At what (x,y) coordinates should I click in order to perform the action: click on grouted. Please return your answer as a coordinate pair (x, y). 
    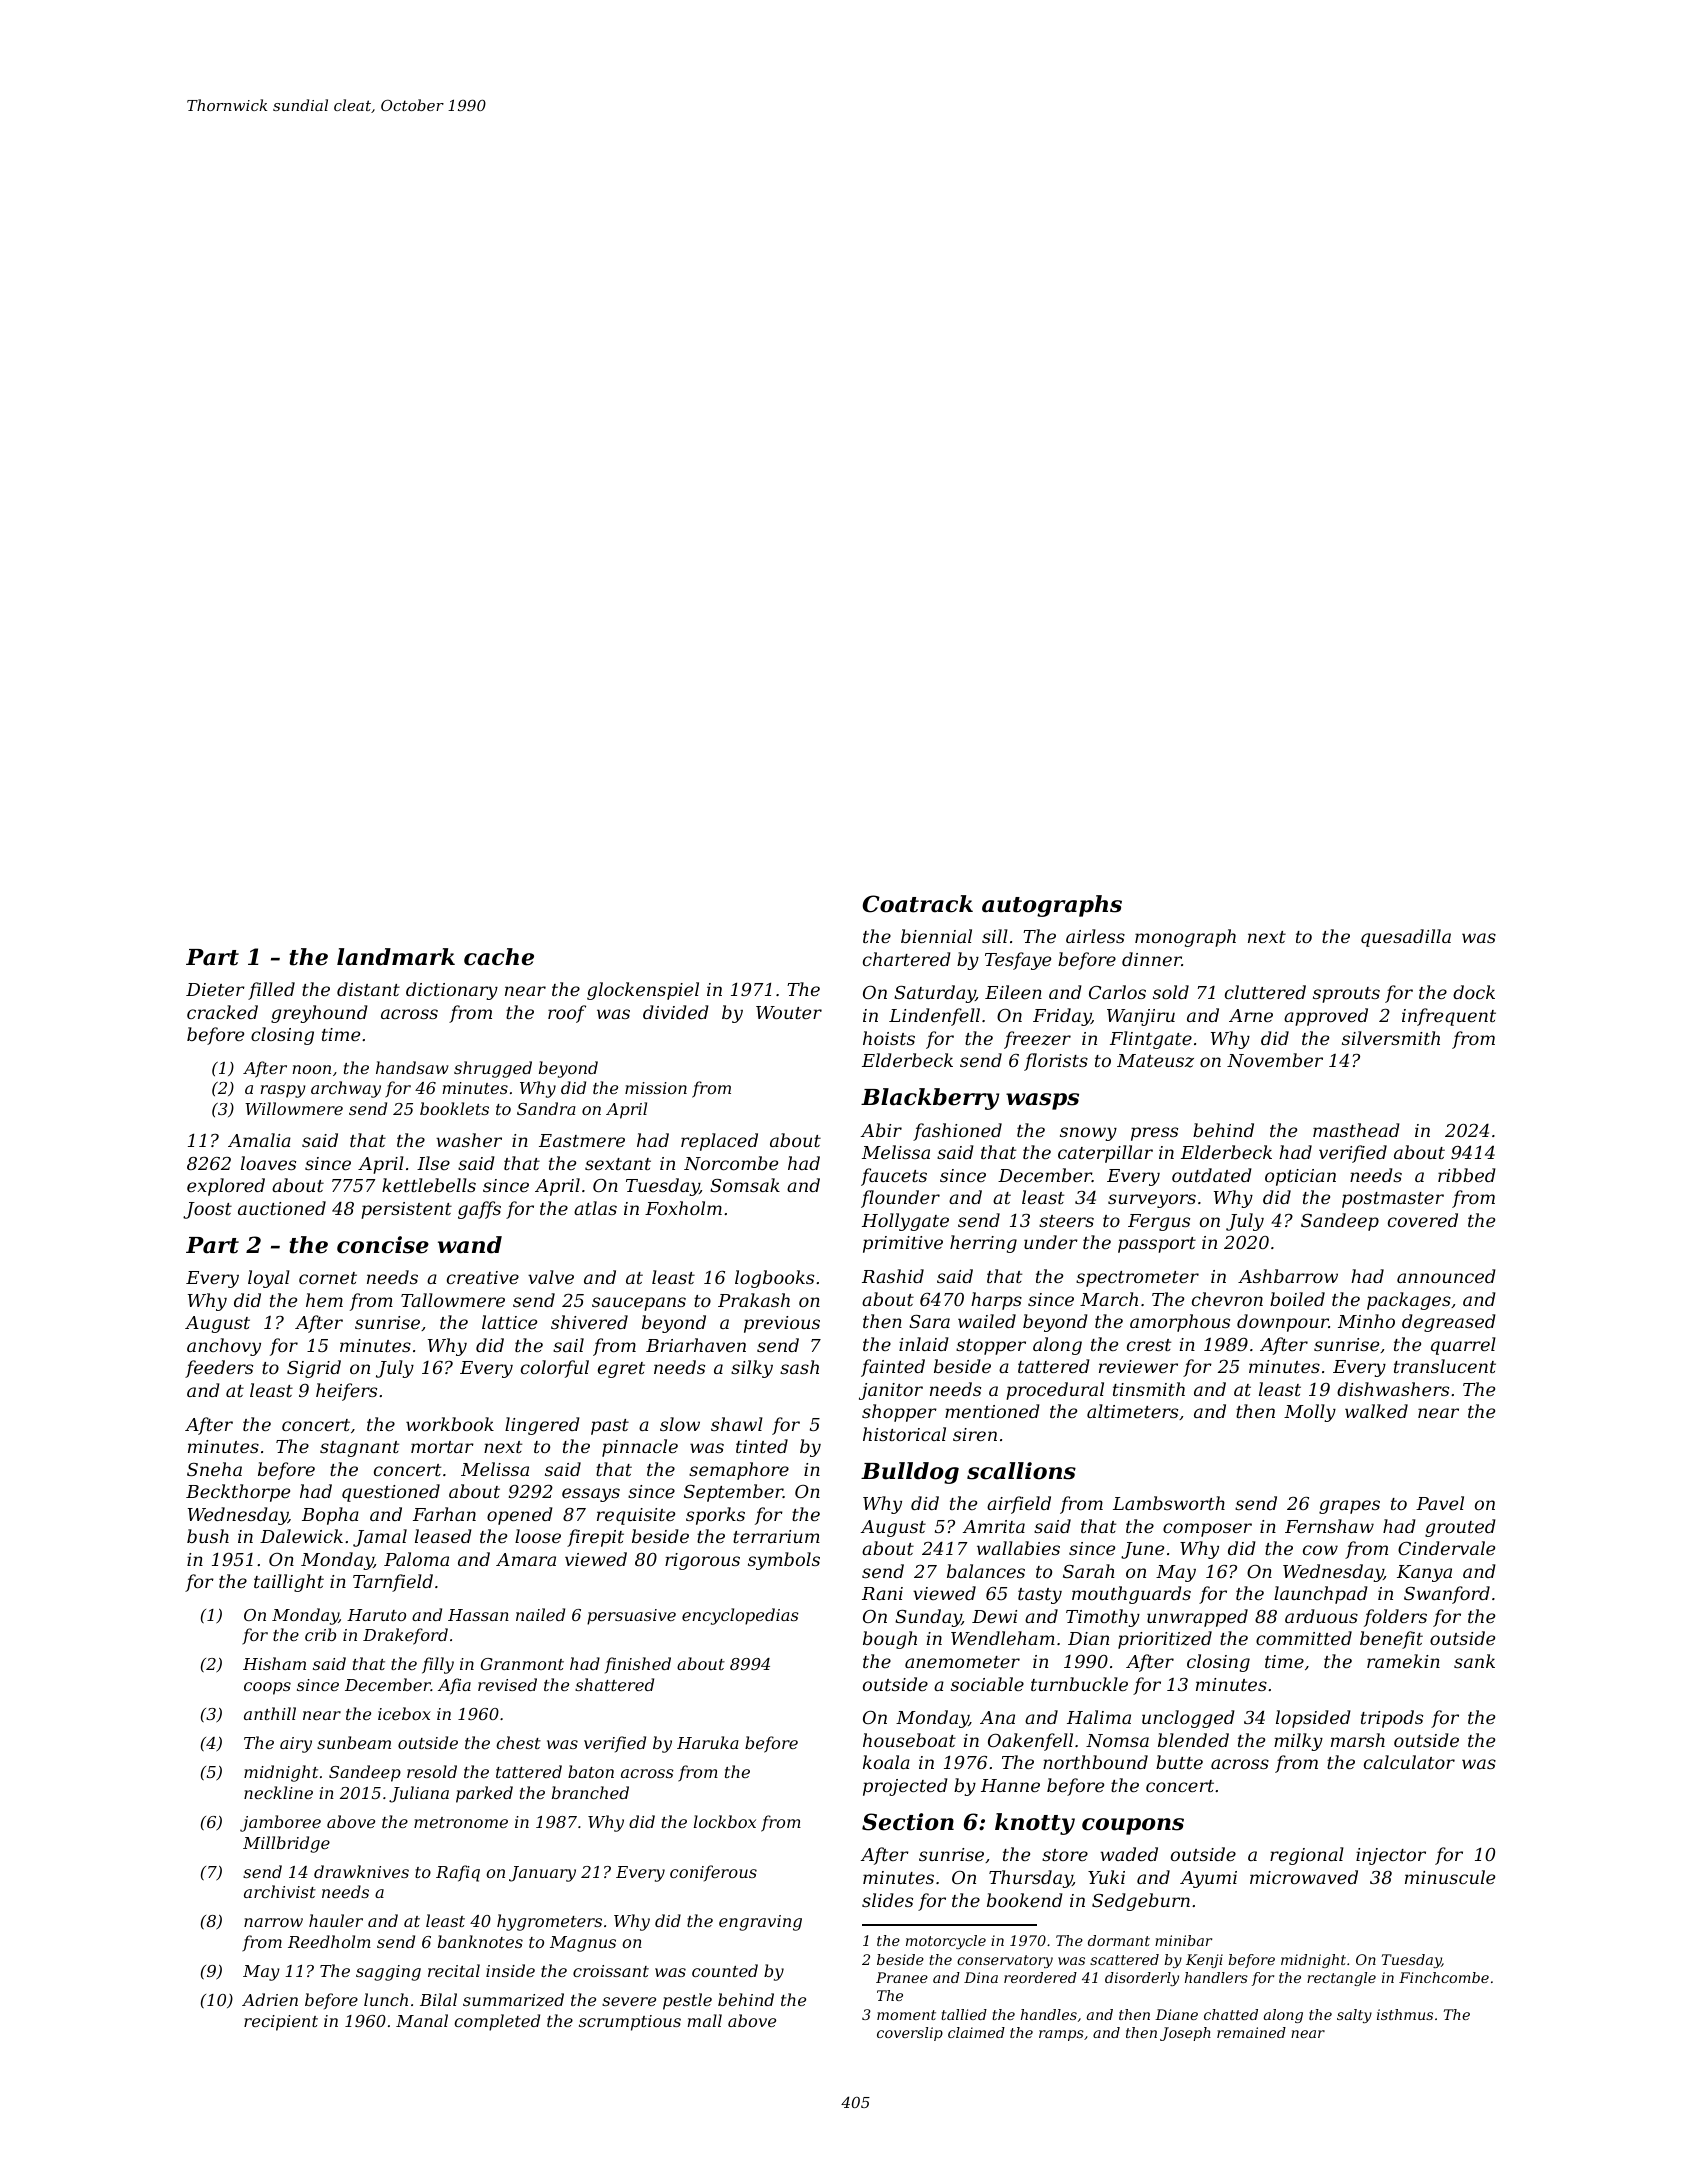
    Looking at the image, I should click on (1460, 1528).
